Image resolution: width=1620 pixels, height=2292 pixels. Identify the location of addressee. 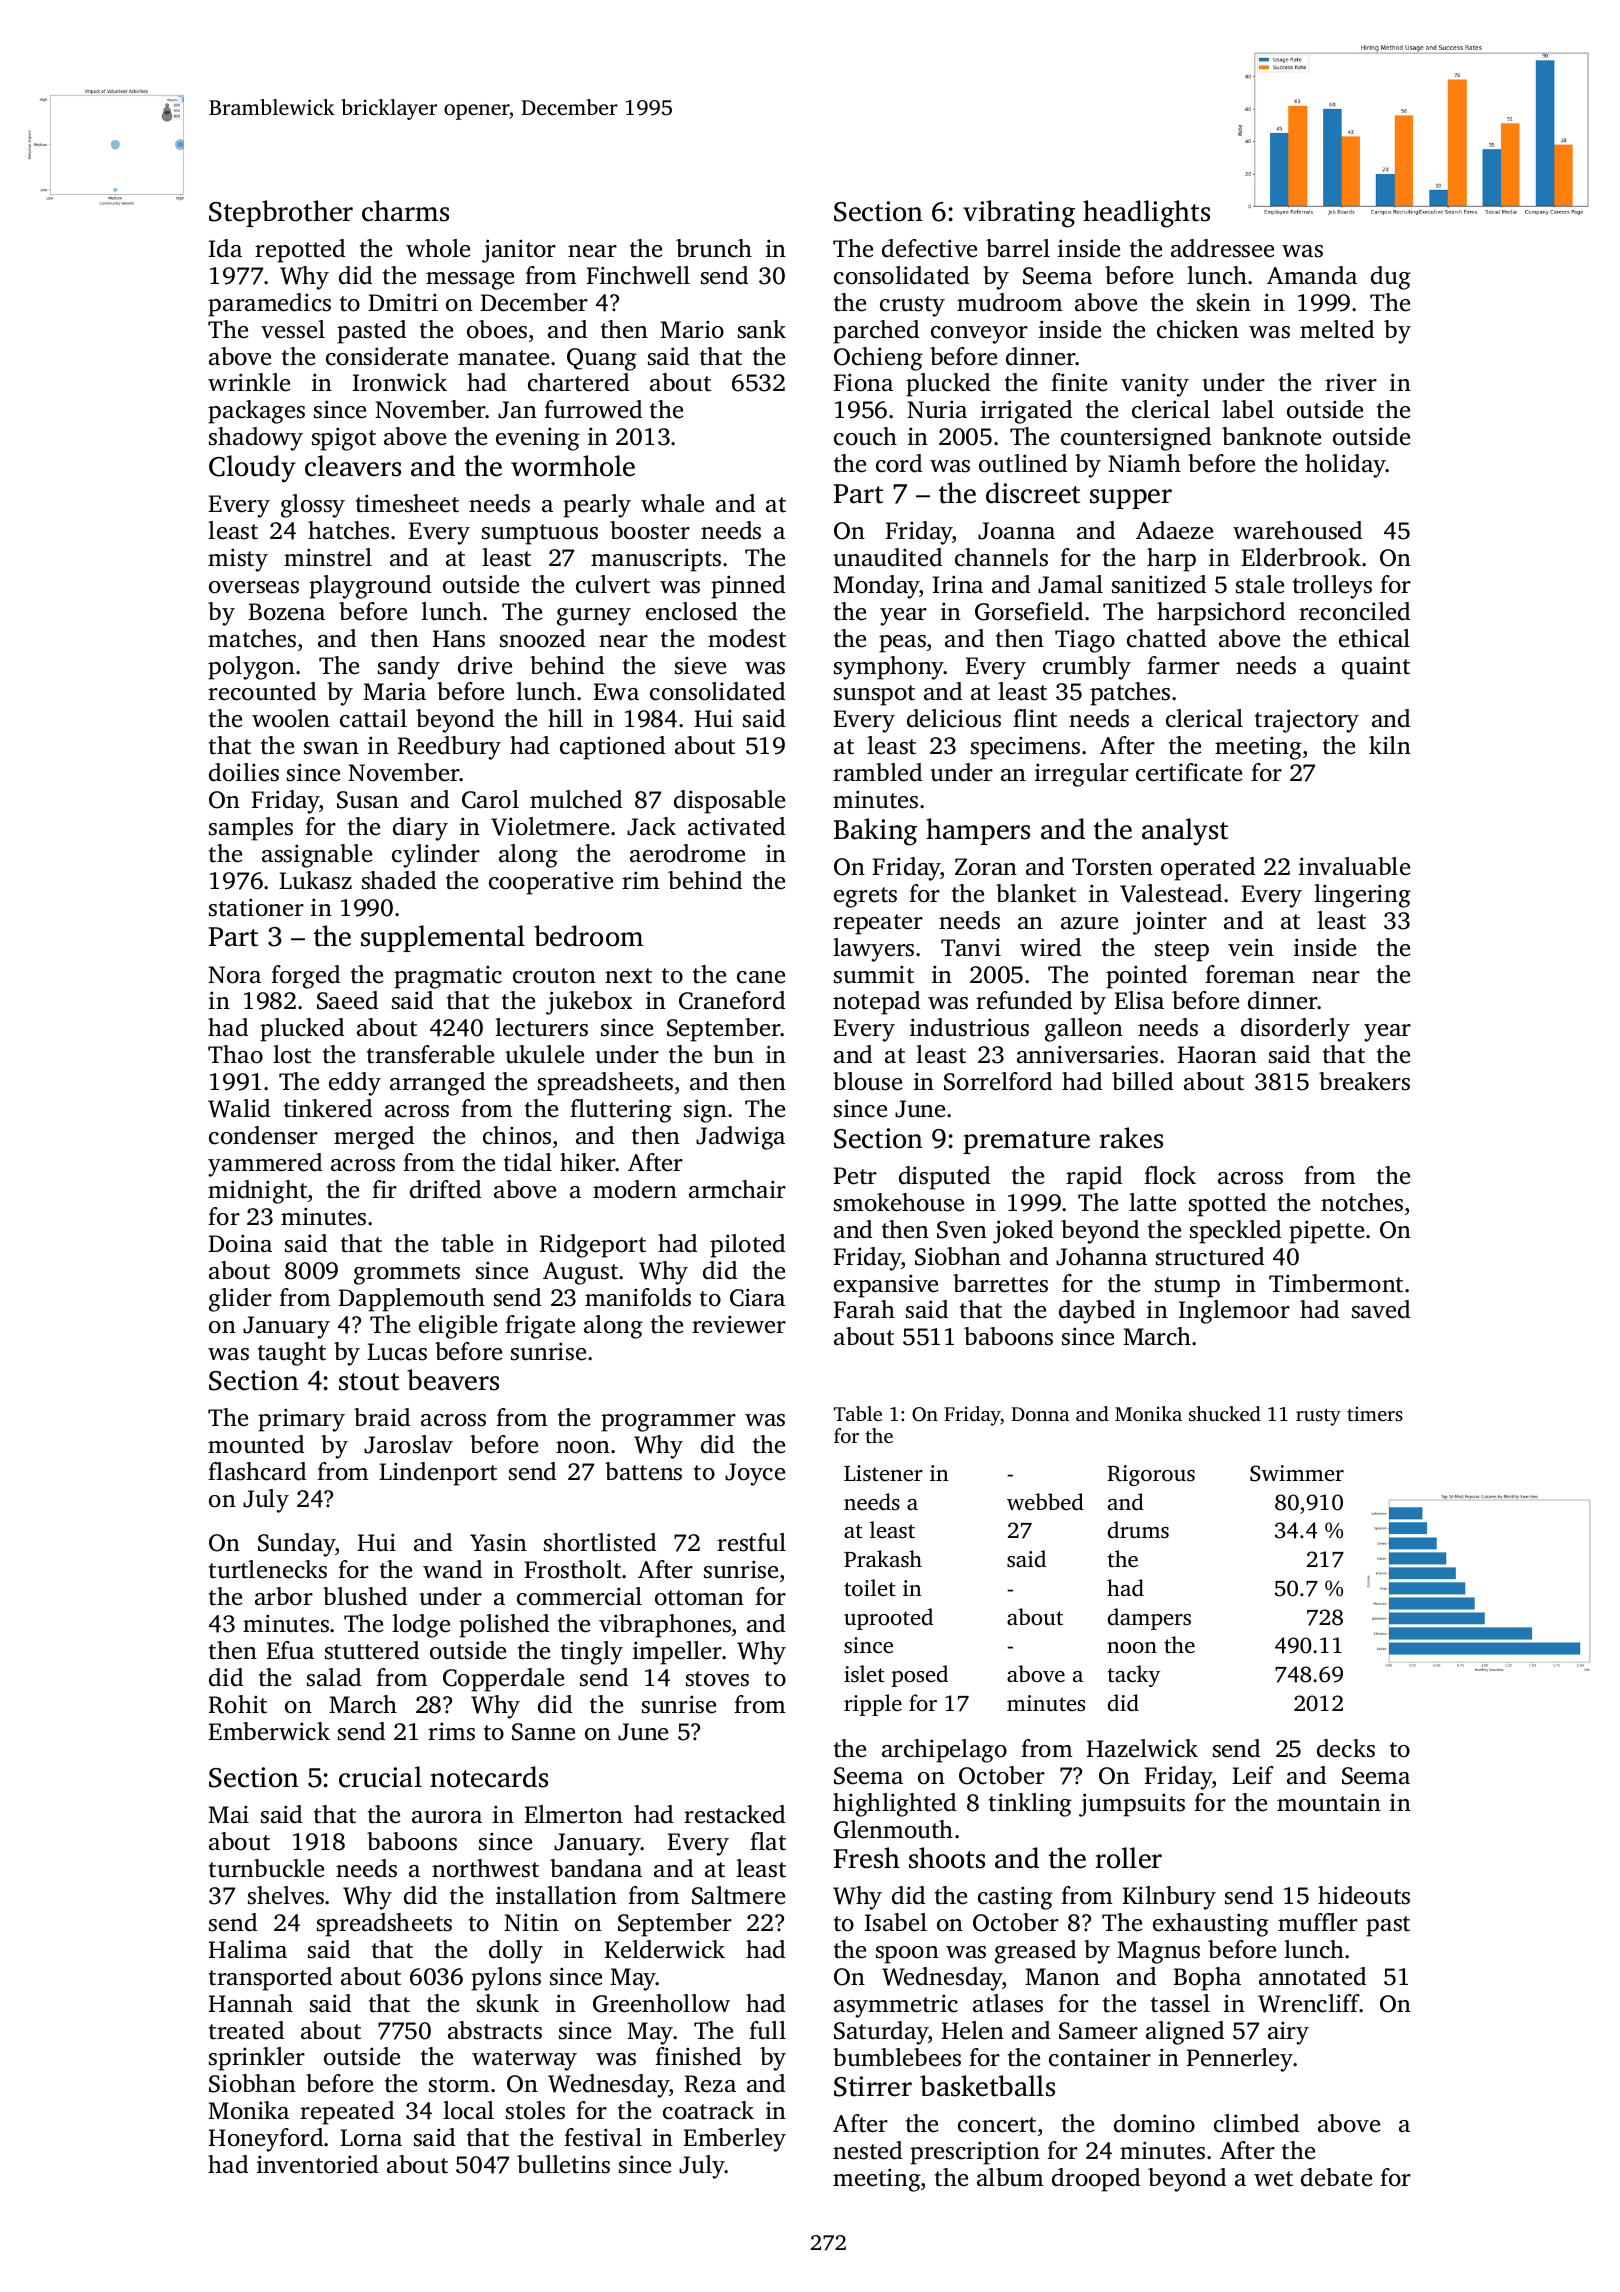
(1222, 248).
